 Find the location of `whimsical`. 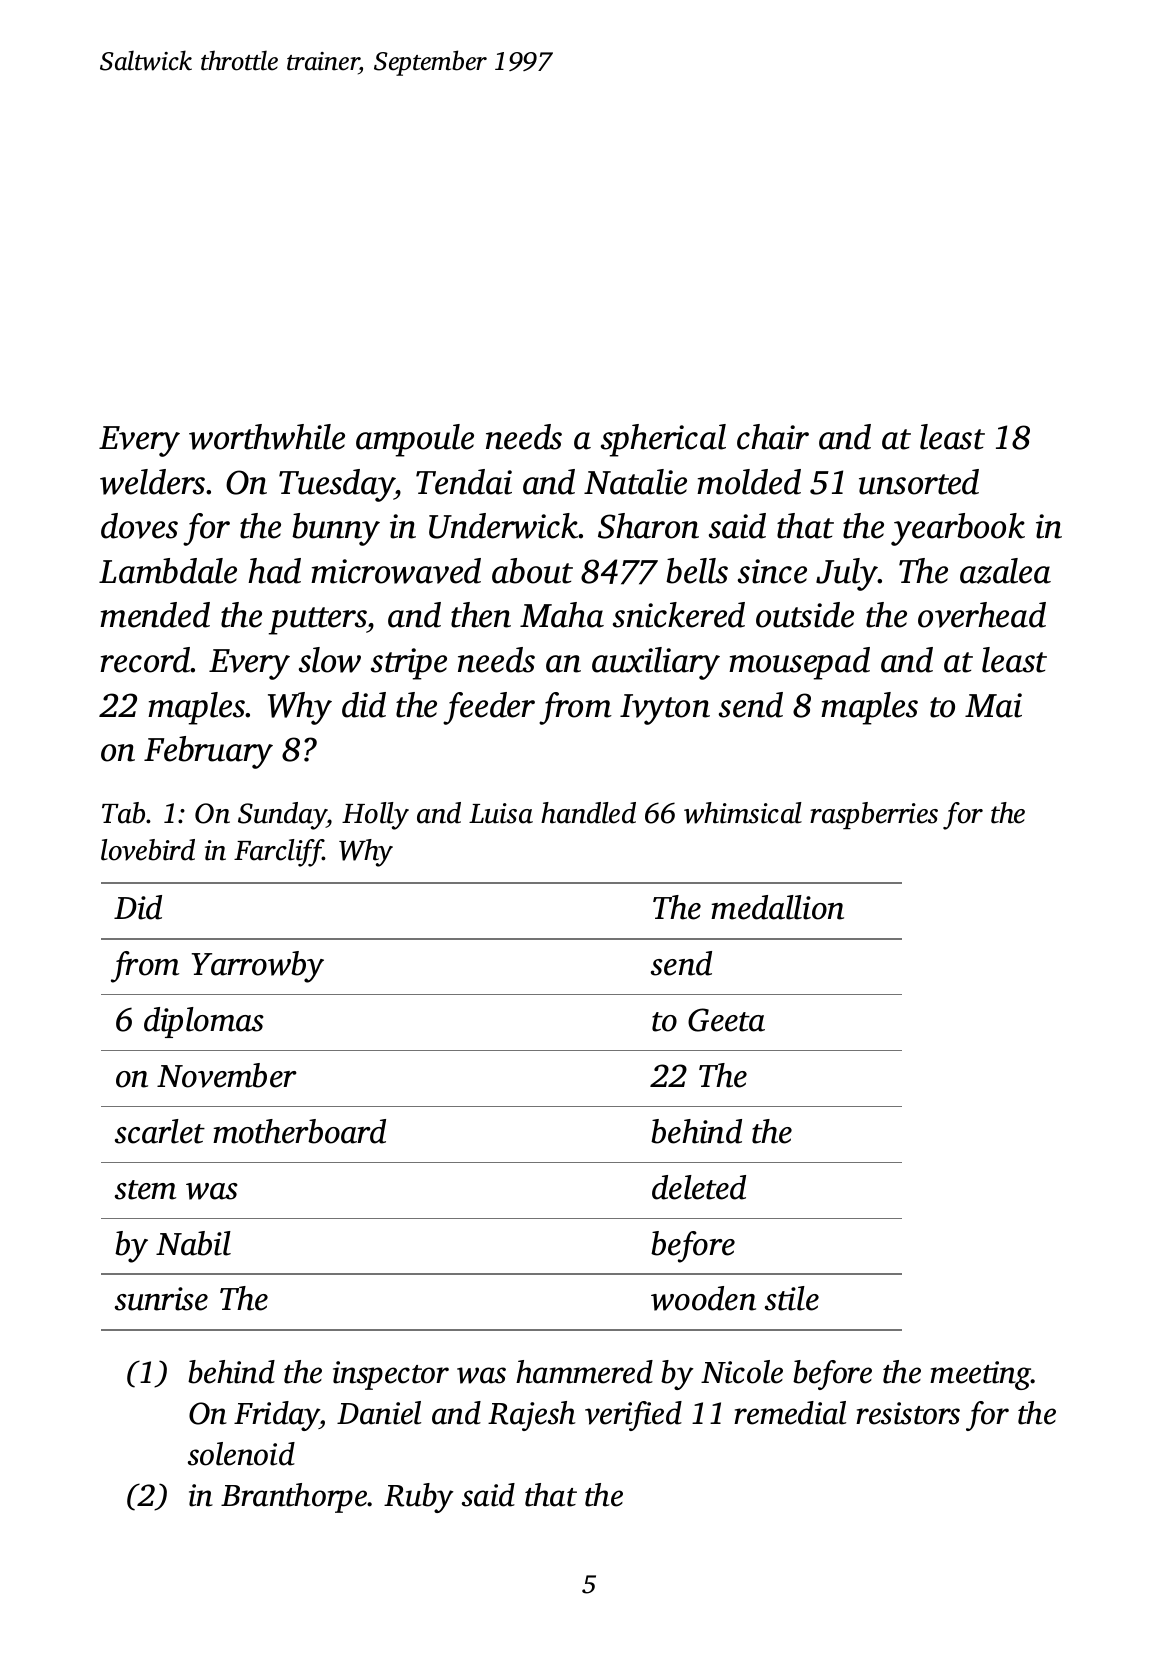

whimsical is located at coordinates (743, 813).
